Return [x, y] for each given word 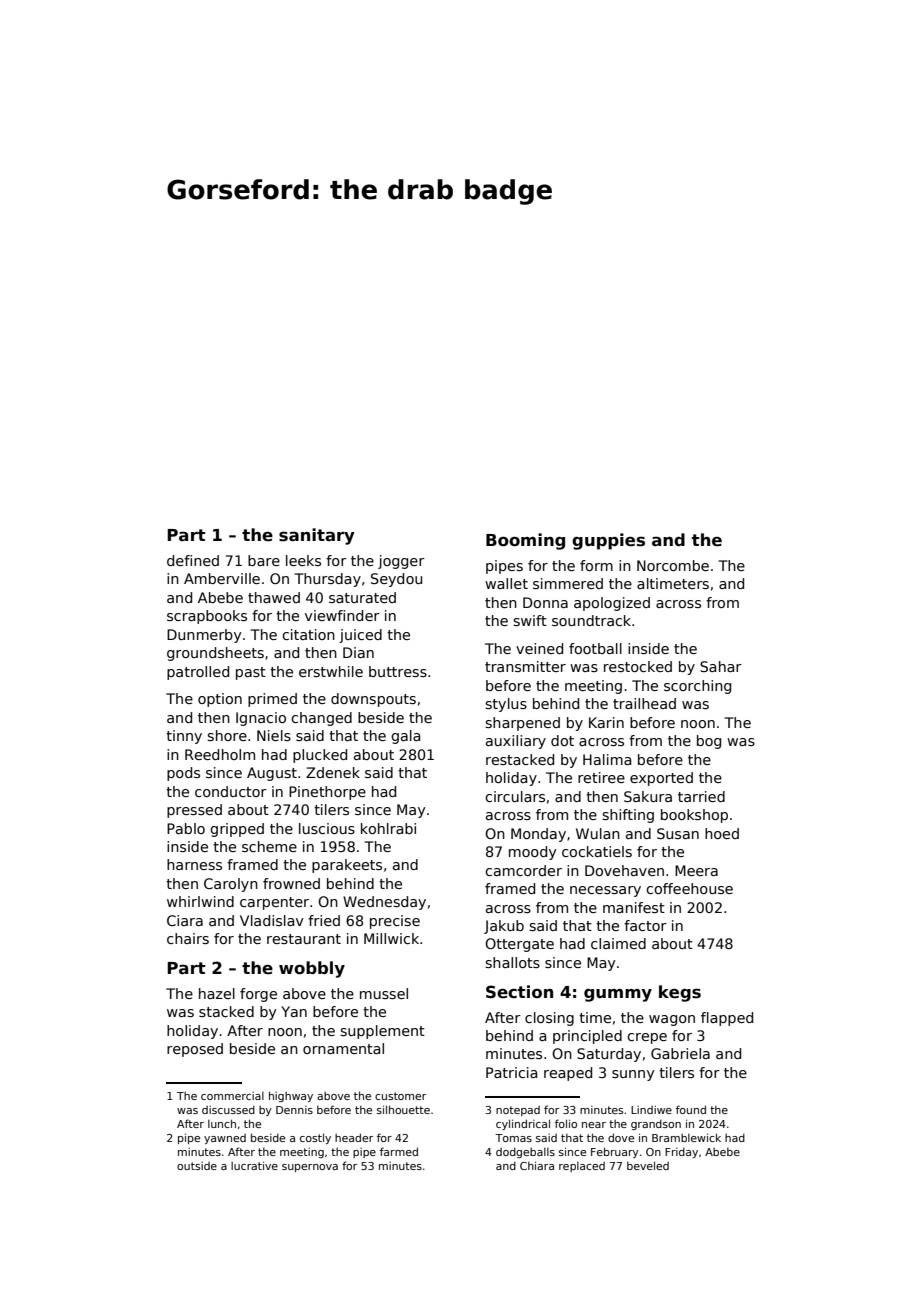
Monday [538, 835]
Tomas [513, 1138]
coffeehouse [689, 888]
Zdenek [333, 772]
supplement [382, 1032]
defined [193, 560]
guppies [608, 541]
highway [291, 1096]
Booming [525, 541]
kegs [680, 993]
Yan [294, 1011]
